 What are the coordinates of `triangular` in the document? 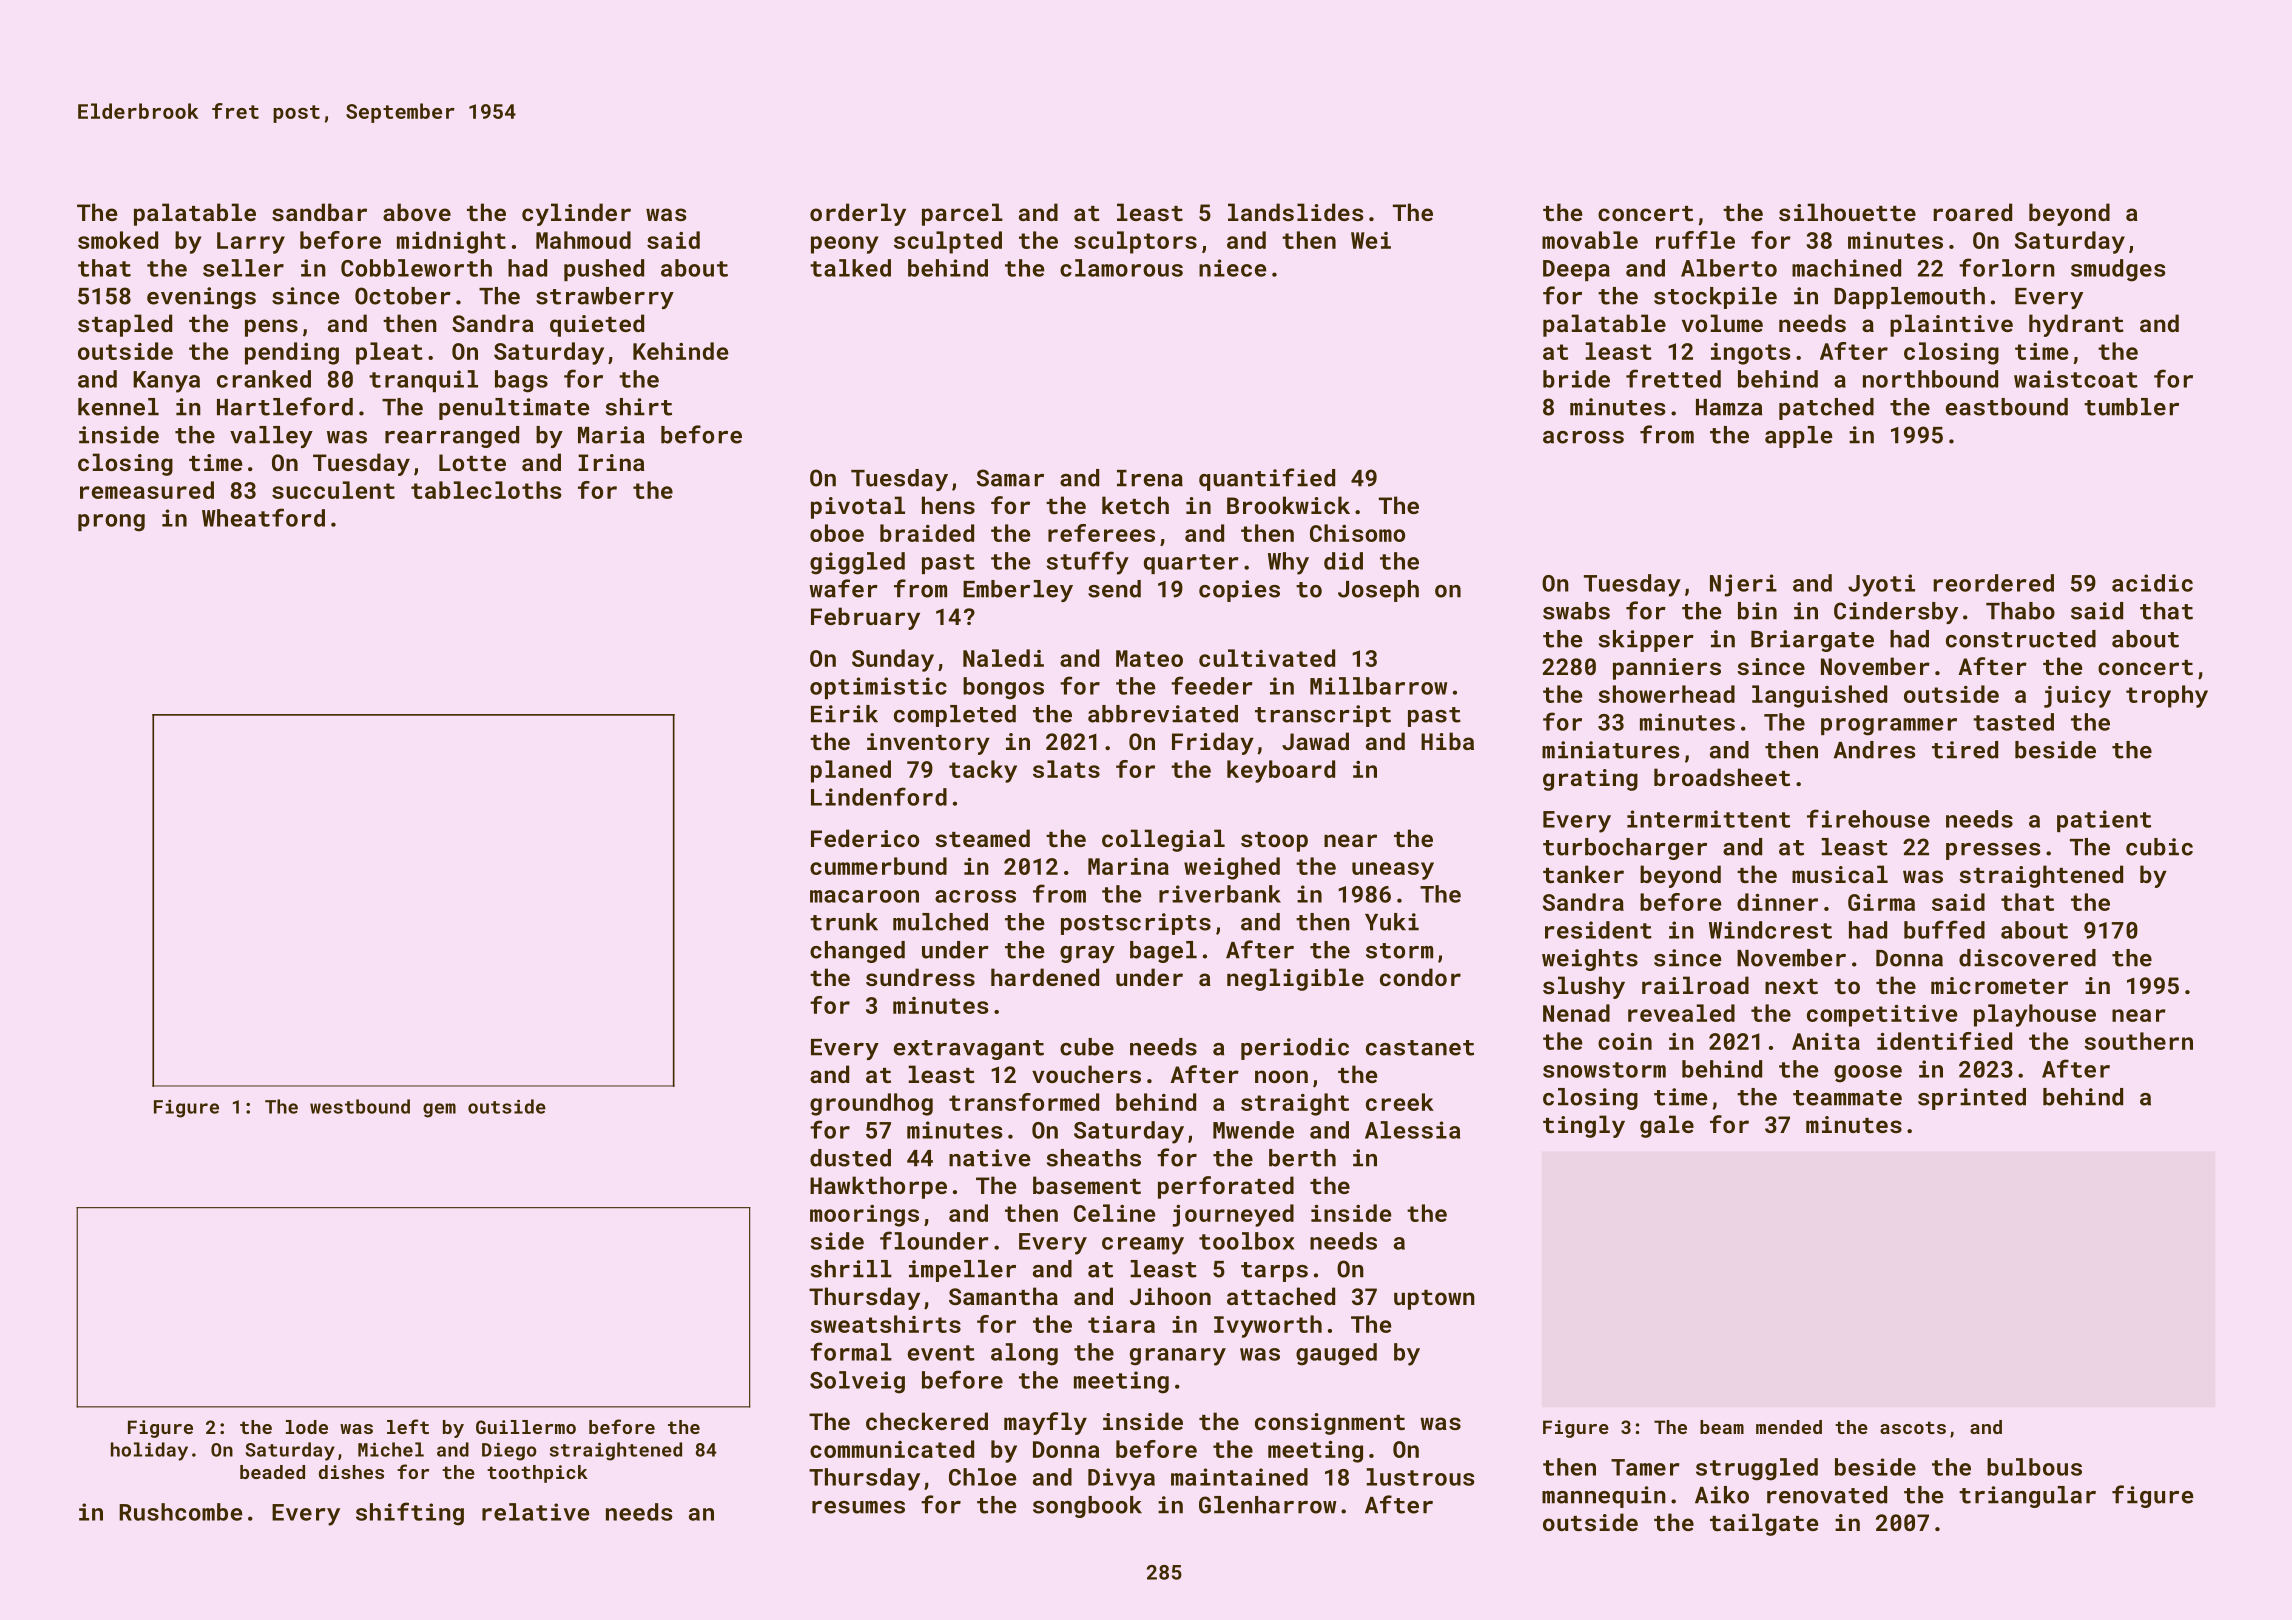 It's located at (2027, 1497).
